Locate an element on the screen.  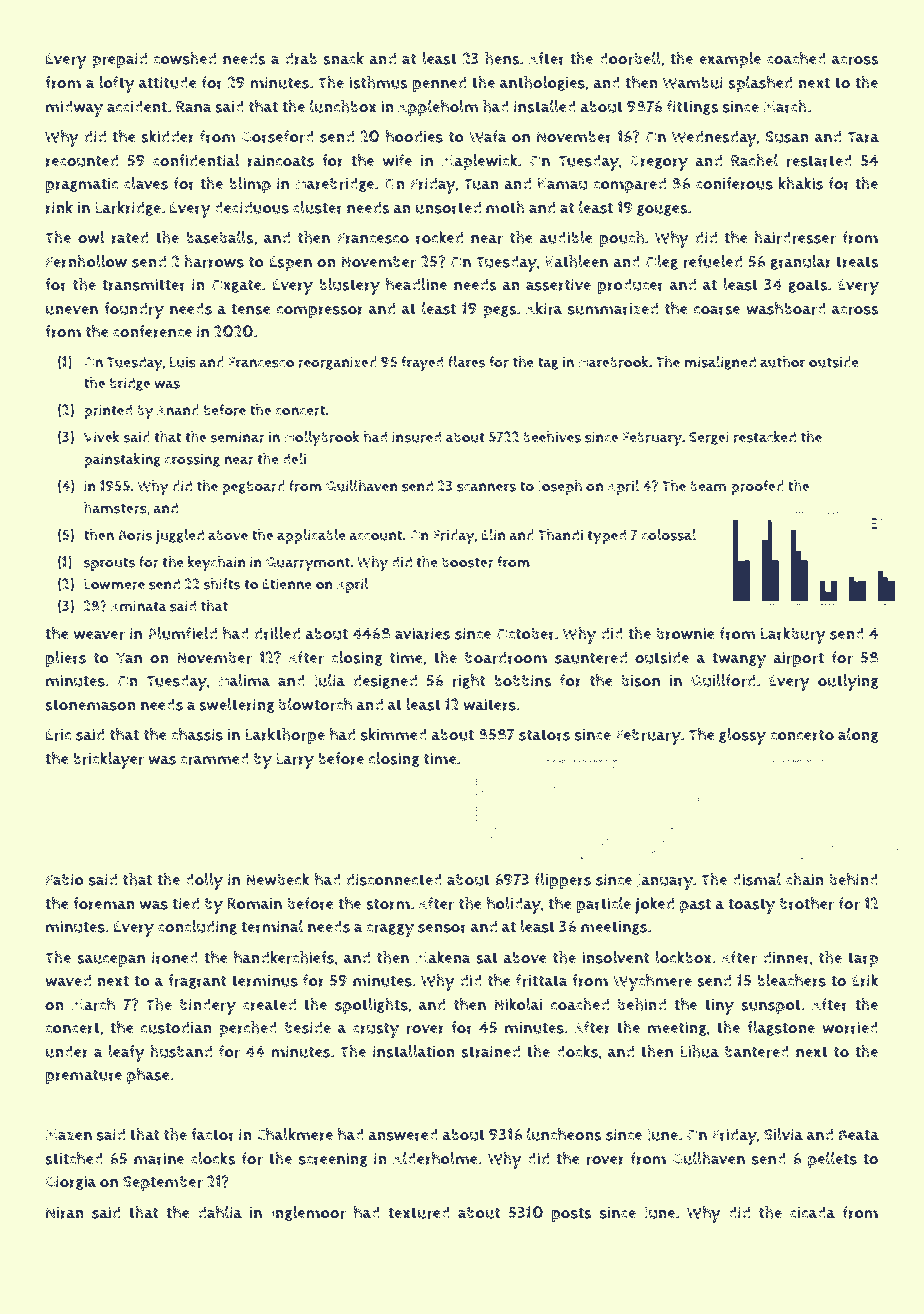
Niran is located at coordinates (65, 1212).
